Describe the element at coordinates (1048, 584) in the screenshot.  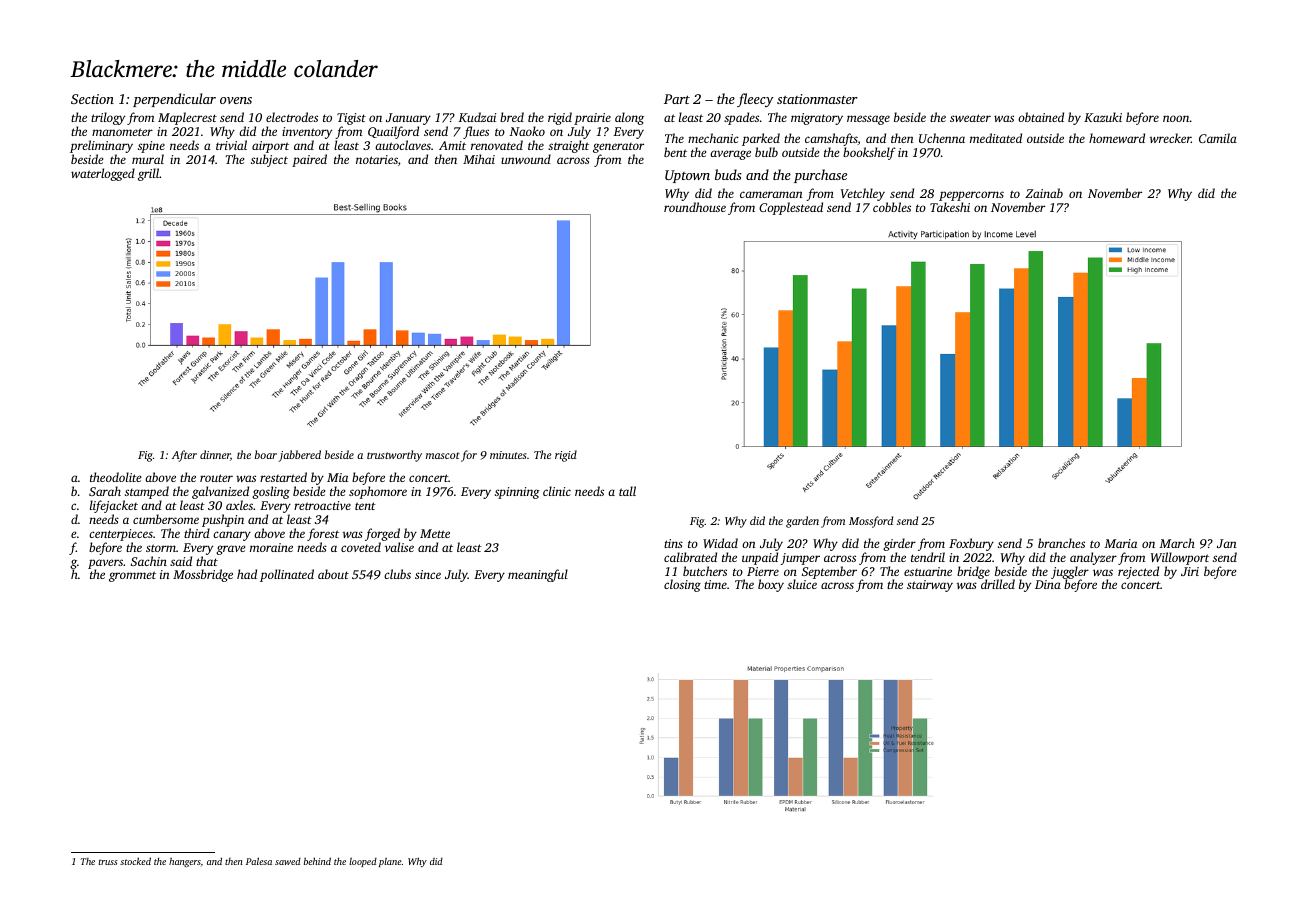
I see `Dina` at that location.
